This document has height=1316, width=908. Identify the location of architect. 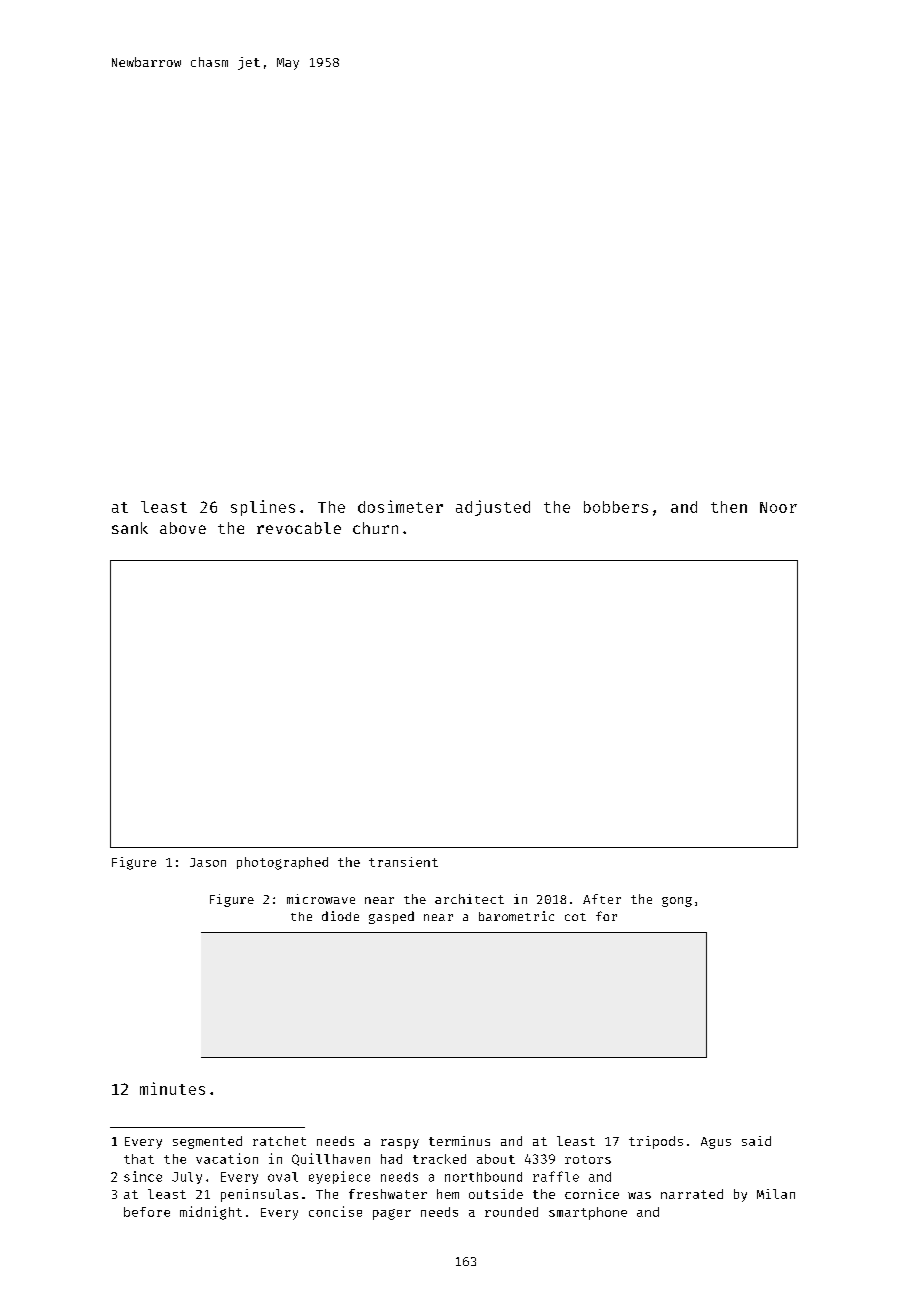
(469, 899).
